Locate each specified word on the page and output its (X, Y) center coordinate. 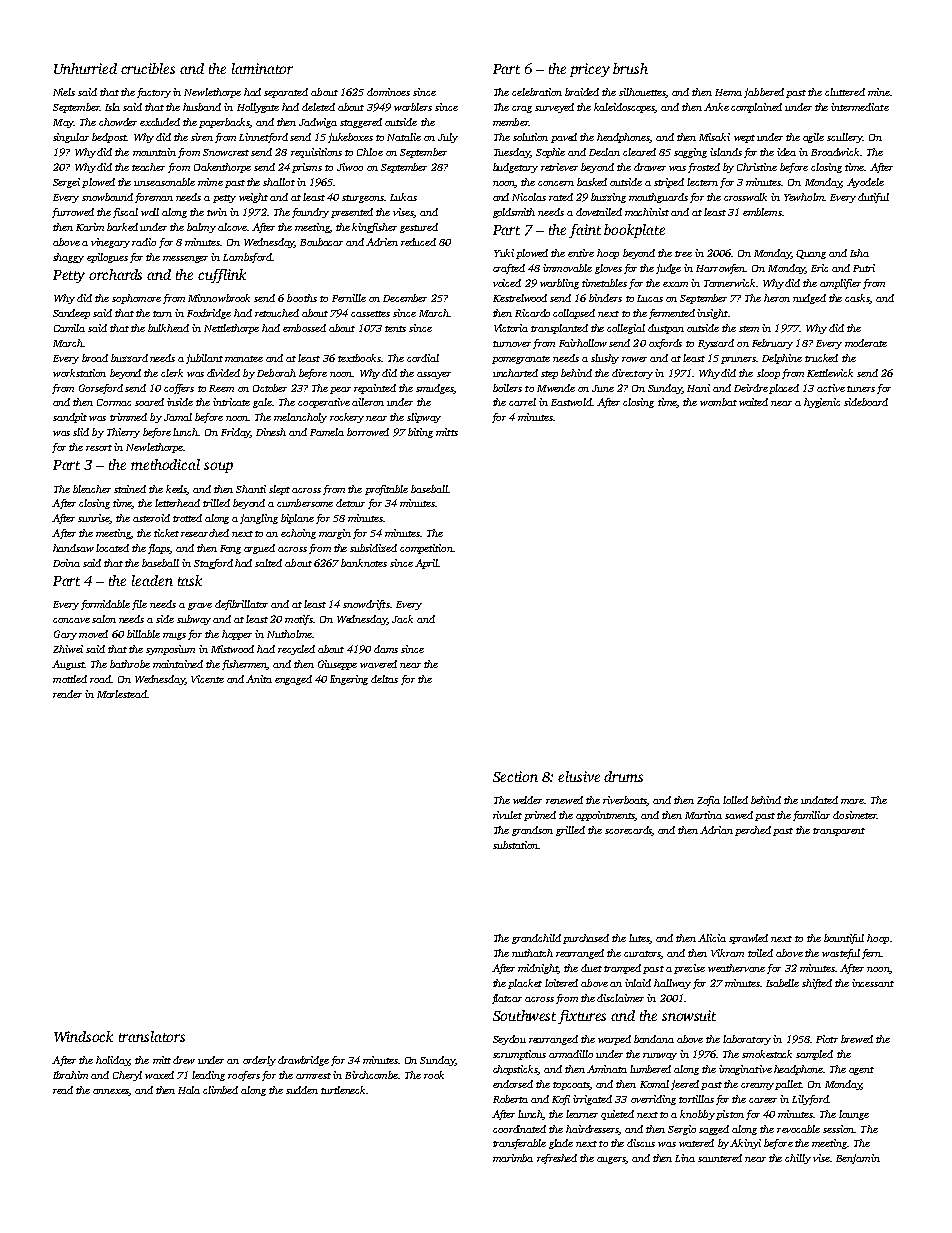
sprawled (748, 939)
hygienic (822, 403)
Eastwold (571, 402)
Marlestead (122, 694)
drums (623, 776)
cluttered (845, 92)
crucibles (148, 68)
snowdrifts (366, 605)
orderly (259, 1061)
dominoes (388, 92)
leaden (152, 580)
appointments (606, 816)
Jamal (178, 417)
